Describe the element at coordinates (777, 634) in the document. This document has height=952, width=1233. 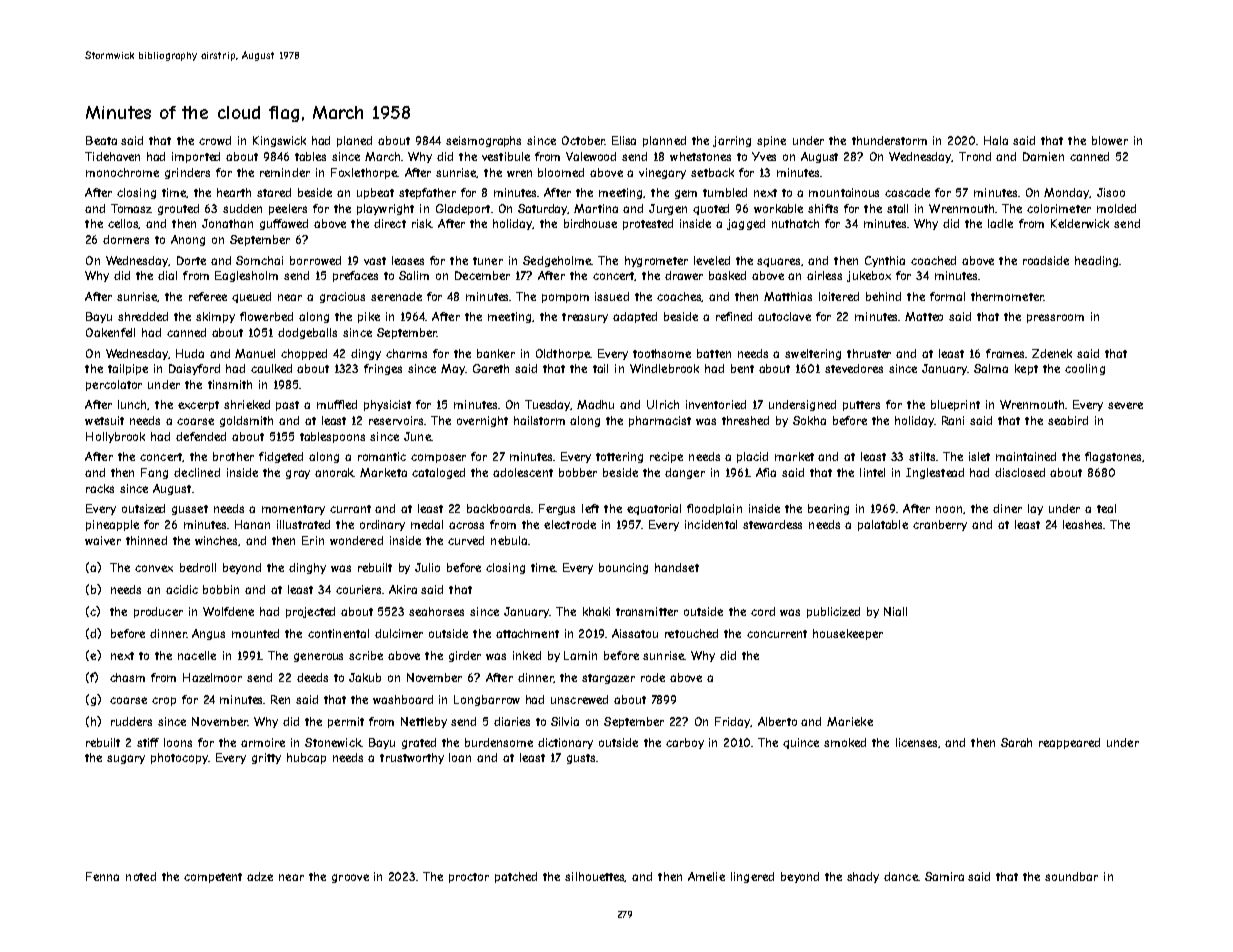
I see `concurrent` at that location.
